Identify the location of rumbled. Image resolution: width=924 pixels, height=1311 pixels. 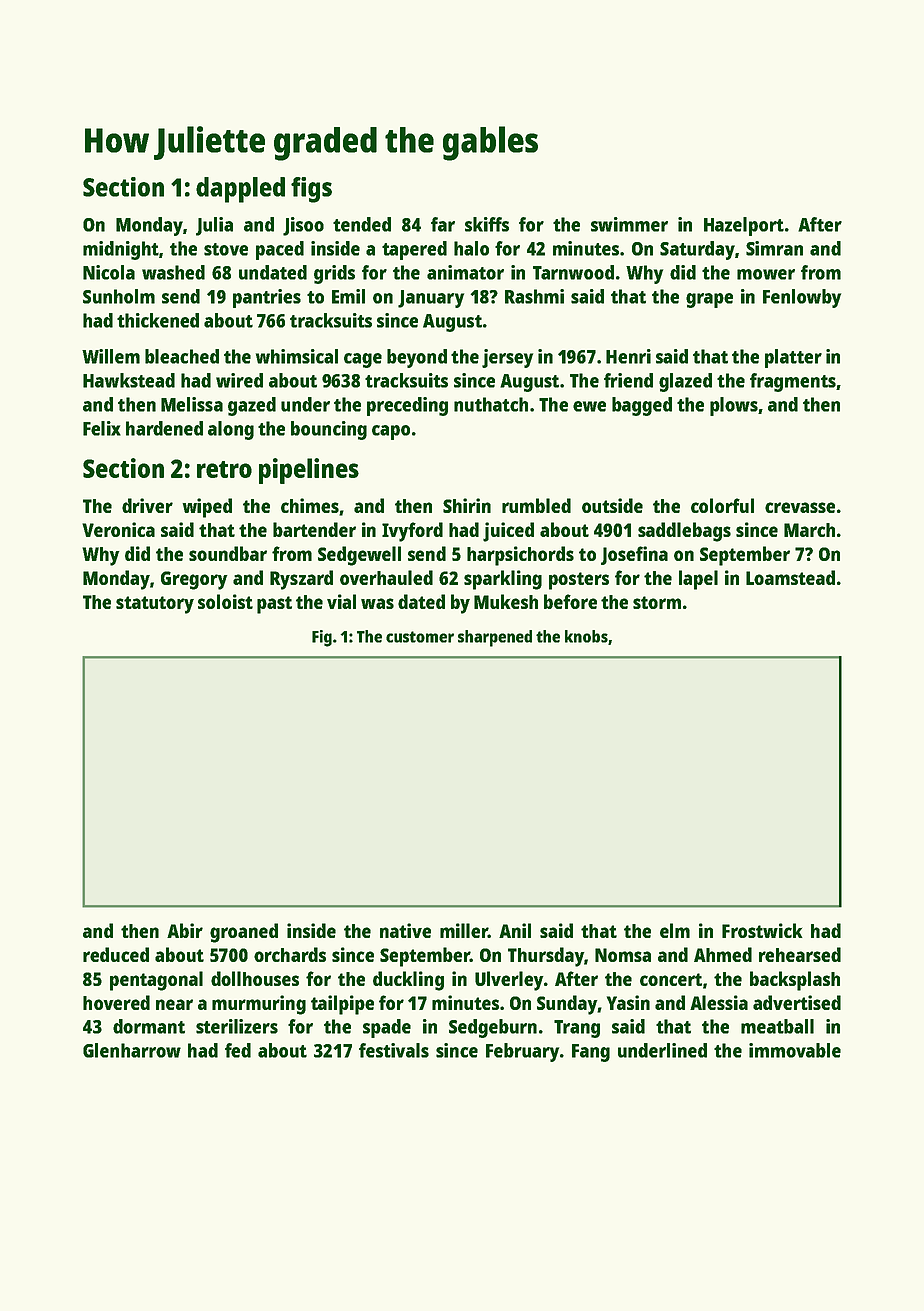
(536, 505).
